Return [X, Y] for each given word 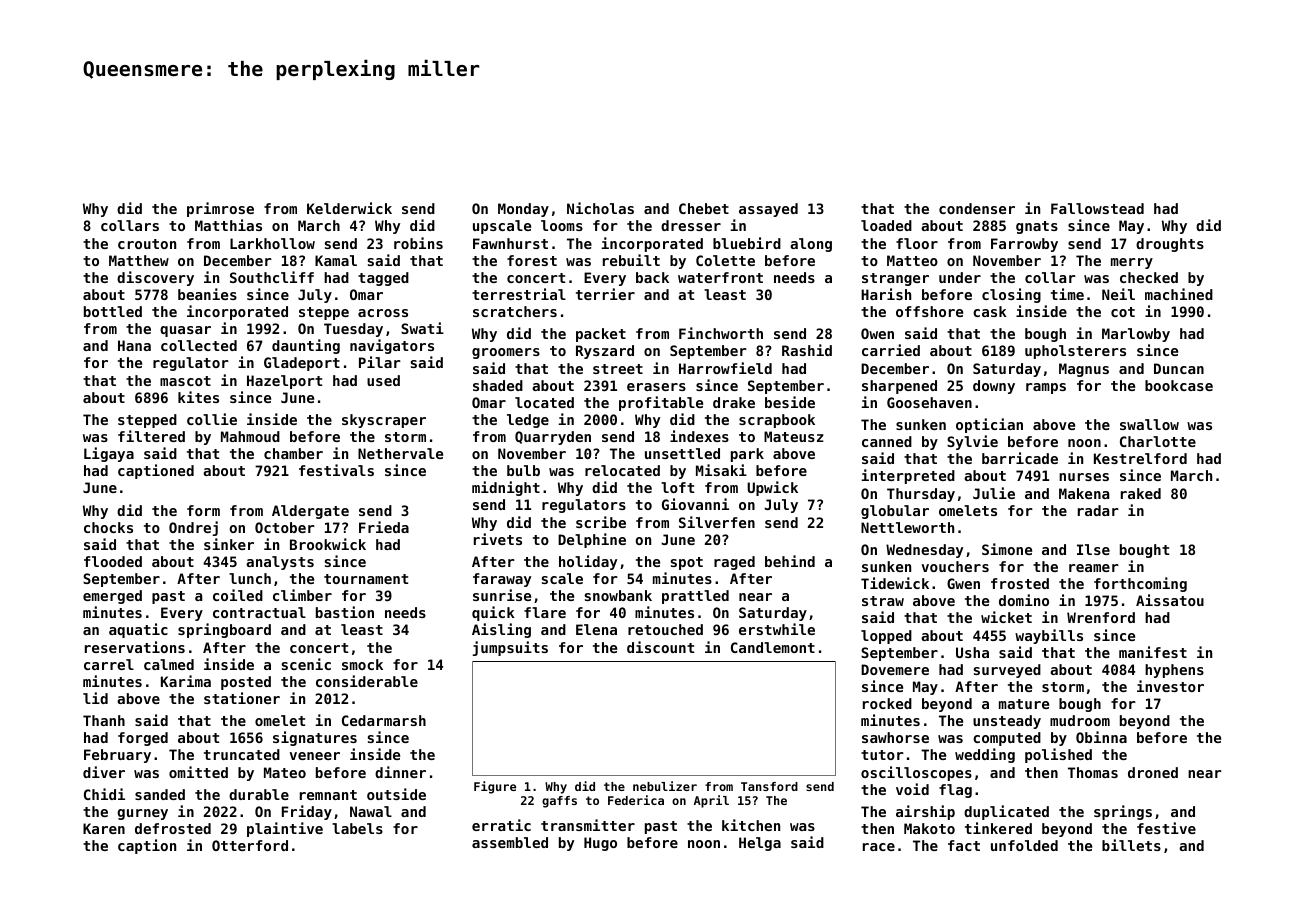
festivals [336, 470]
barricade [1020, 458]
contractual [259, 612]
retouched [665, 629]
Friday [307, 812]
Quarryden [553, 438]
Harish [886, 294]
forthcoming [1140, 584]
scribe [601, 522]
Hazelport [284, 382]
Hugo [600, 844]
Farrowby [1024, 245]
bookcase [1179, 385]
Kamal [336, 260]
